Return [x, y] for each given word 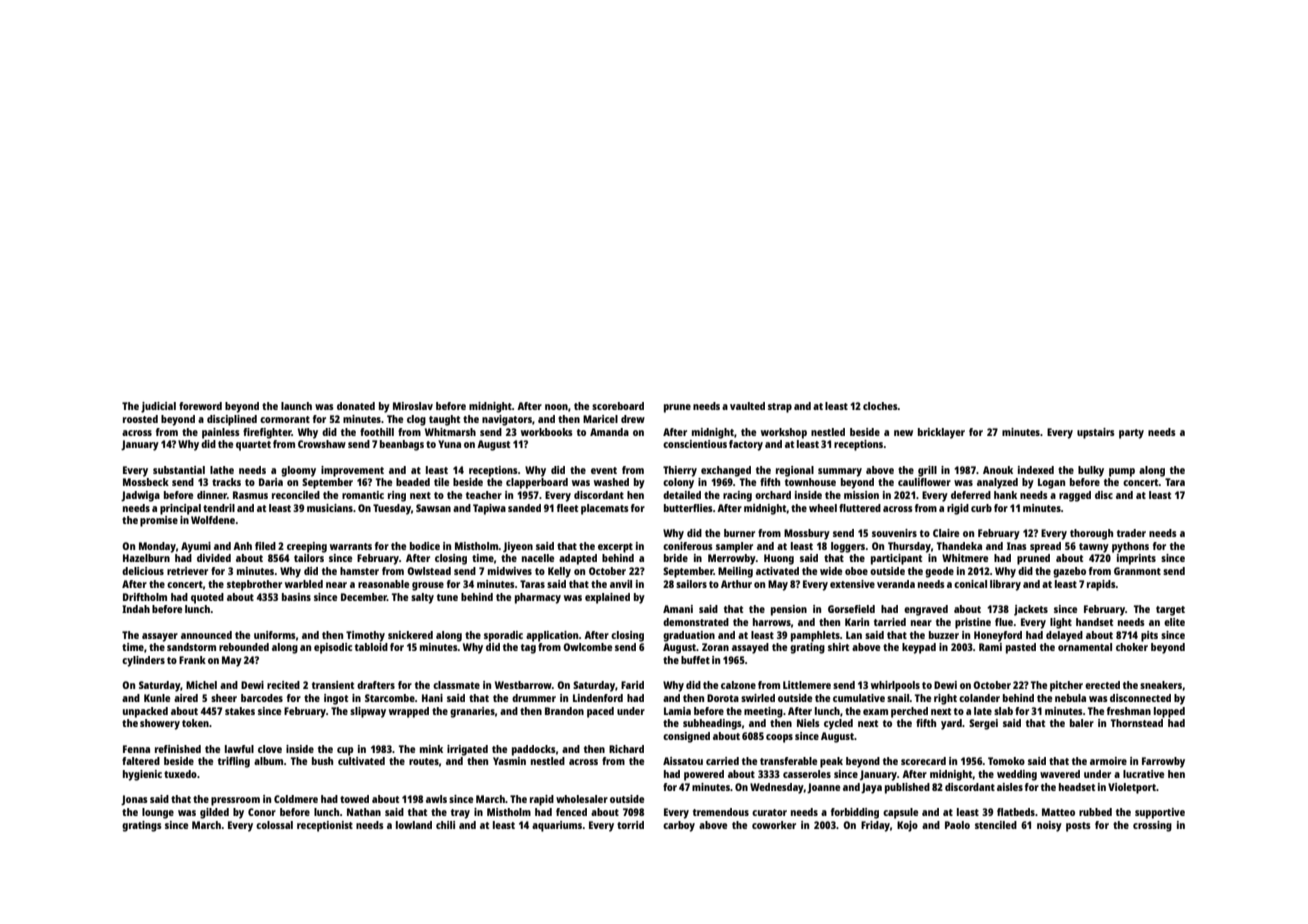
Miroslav [413, 406]
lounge [158, 813]
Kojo [907, 826]
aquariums [557, 826]
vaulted [747, 406]
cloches [880, 406]
